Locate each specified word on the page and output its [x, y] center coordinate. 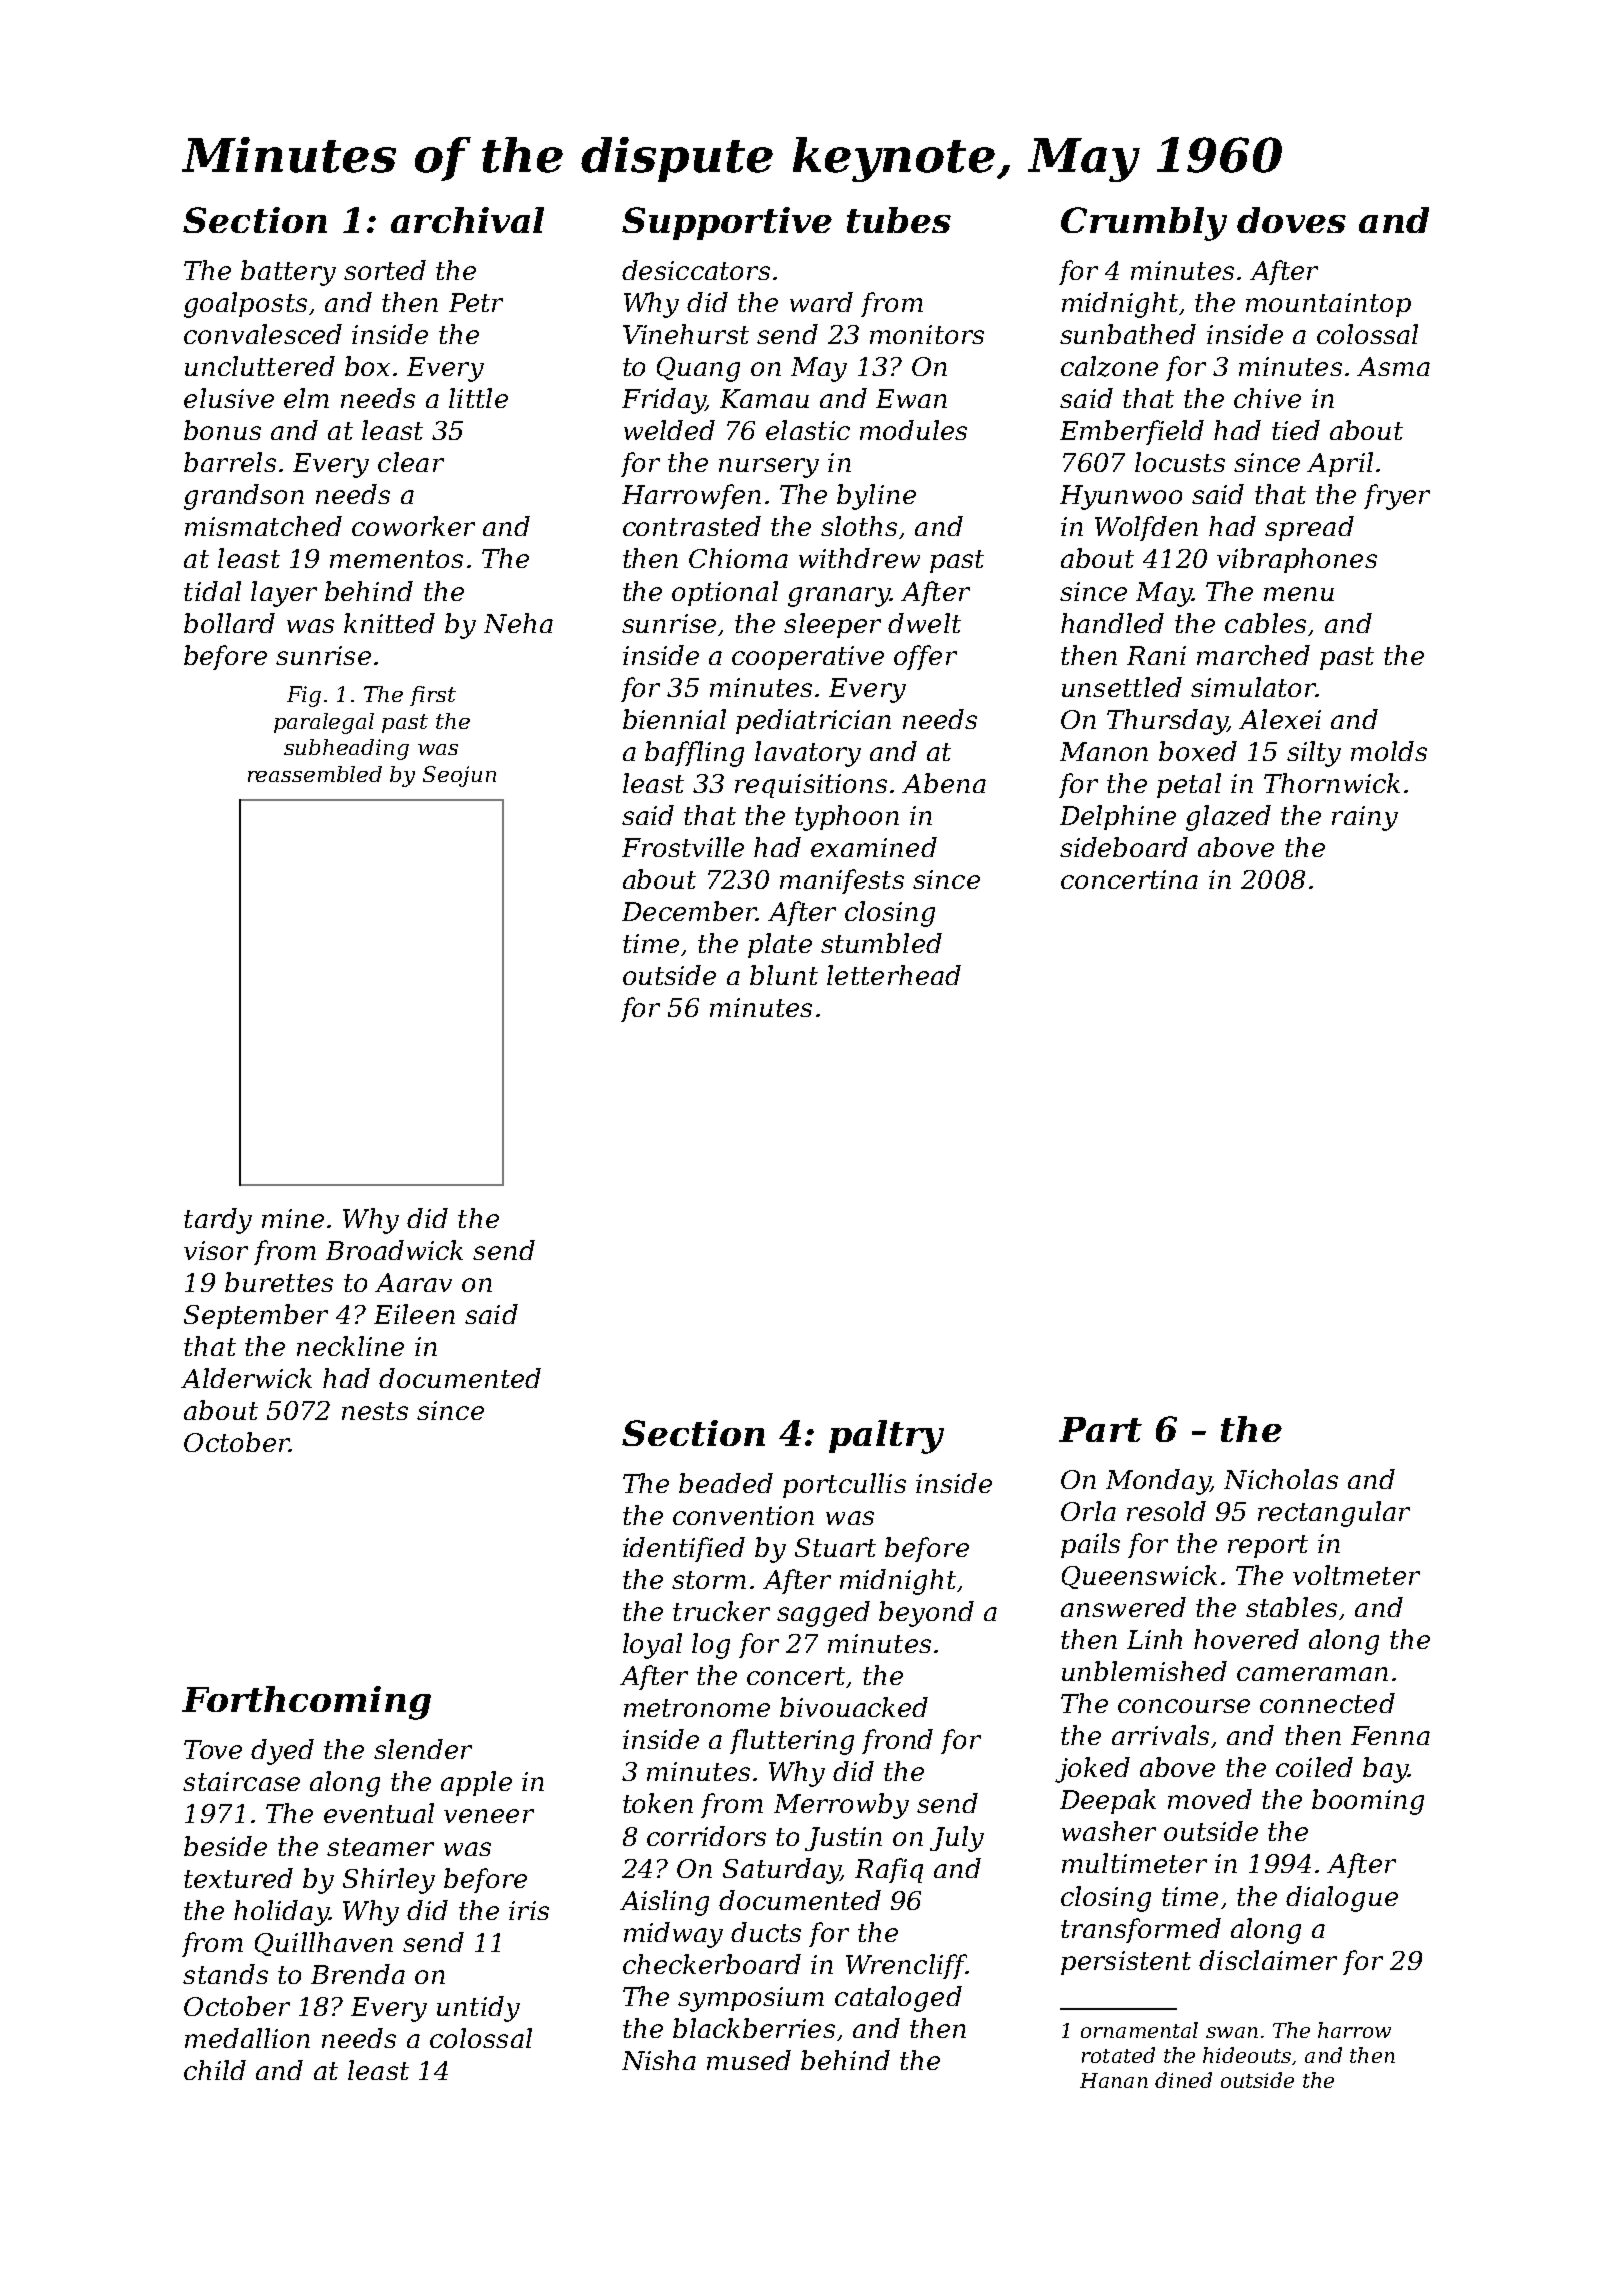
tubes [899, 220]
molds [1389, 751]
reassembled [315, 774]
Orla [1088, 1511]
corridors [706, 1836]
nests [375, 1411]
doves [1291, 220]
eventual [379, 1813]
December [689, 911]
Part [1100, 1429]
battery [288, 273]
